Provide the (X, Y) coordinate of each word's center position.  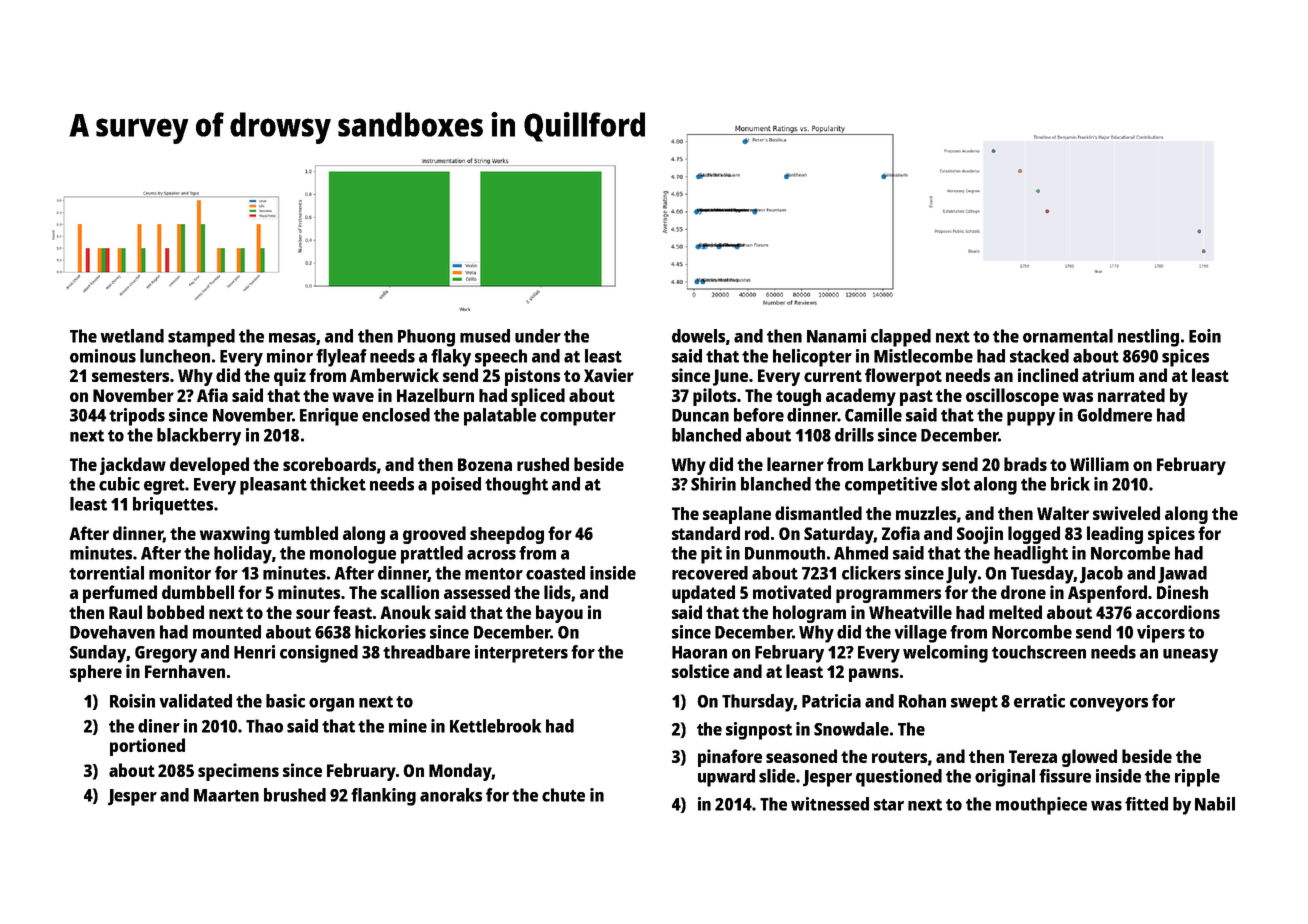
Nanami (836, 336)
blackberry (199, 437)
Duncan (700, 415)
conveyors (1109, 705)
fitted (1146, 804)
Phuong (426, 338)
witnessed (830, 804)
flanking (383, 797)
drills (854, 435)
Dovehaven (112, 632)
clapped (901, 338)
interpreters (521, 654)
